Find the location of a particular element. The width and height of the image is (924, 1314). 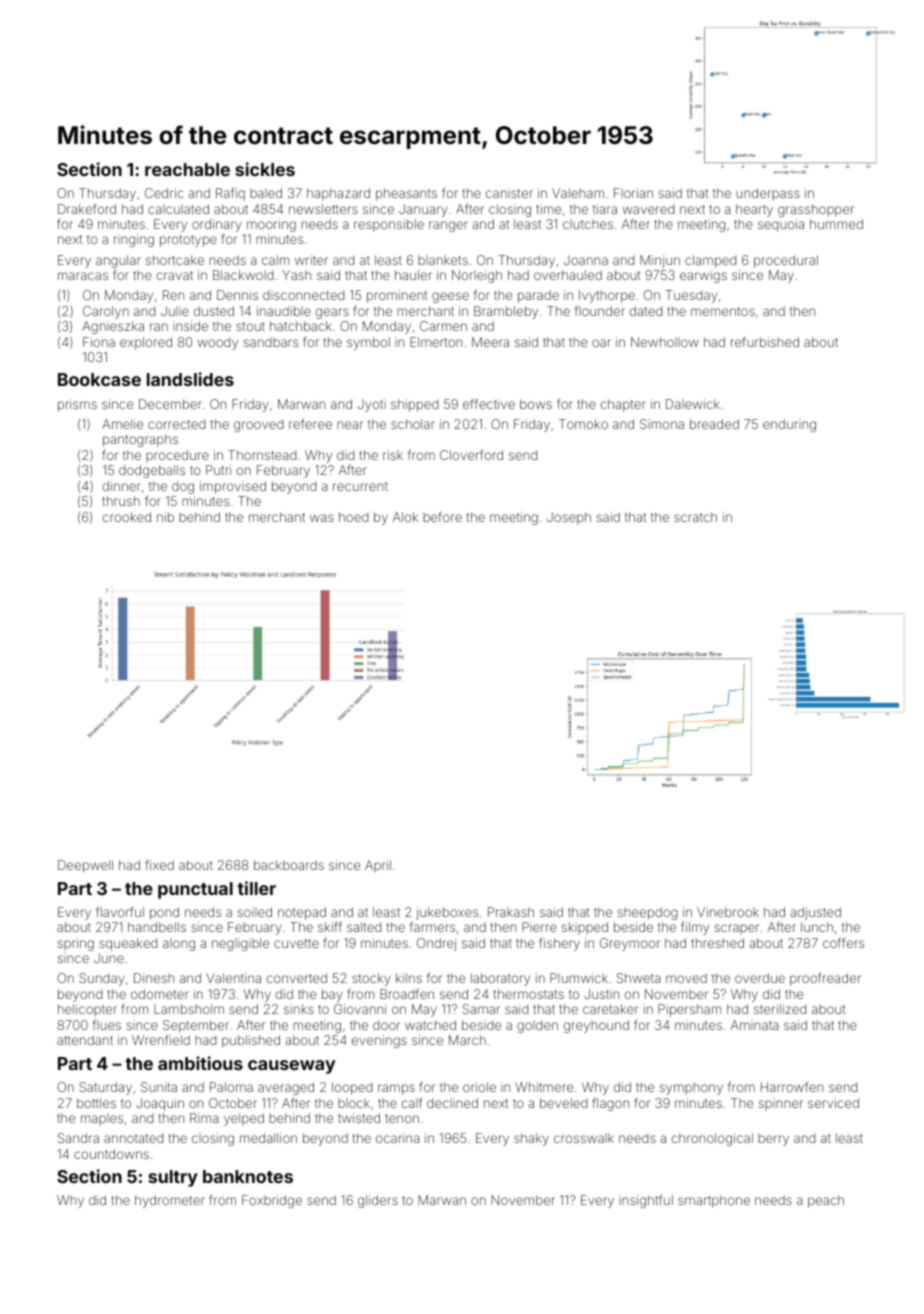

hydrometer is located at coordinates (170, 1201).
